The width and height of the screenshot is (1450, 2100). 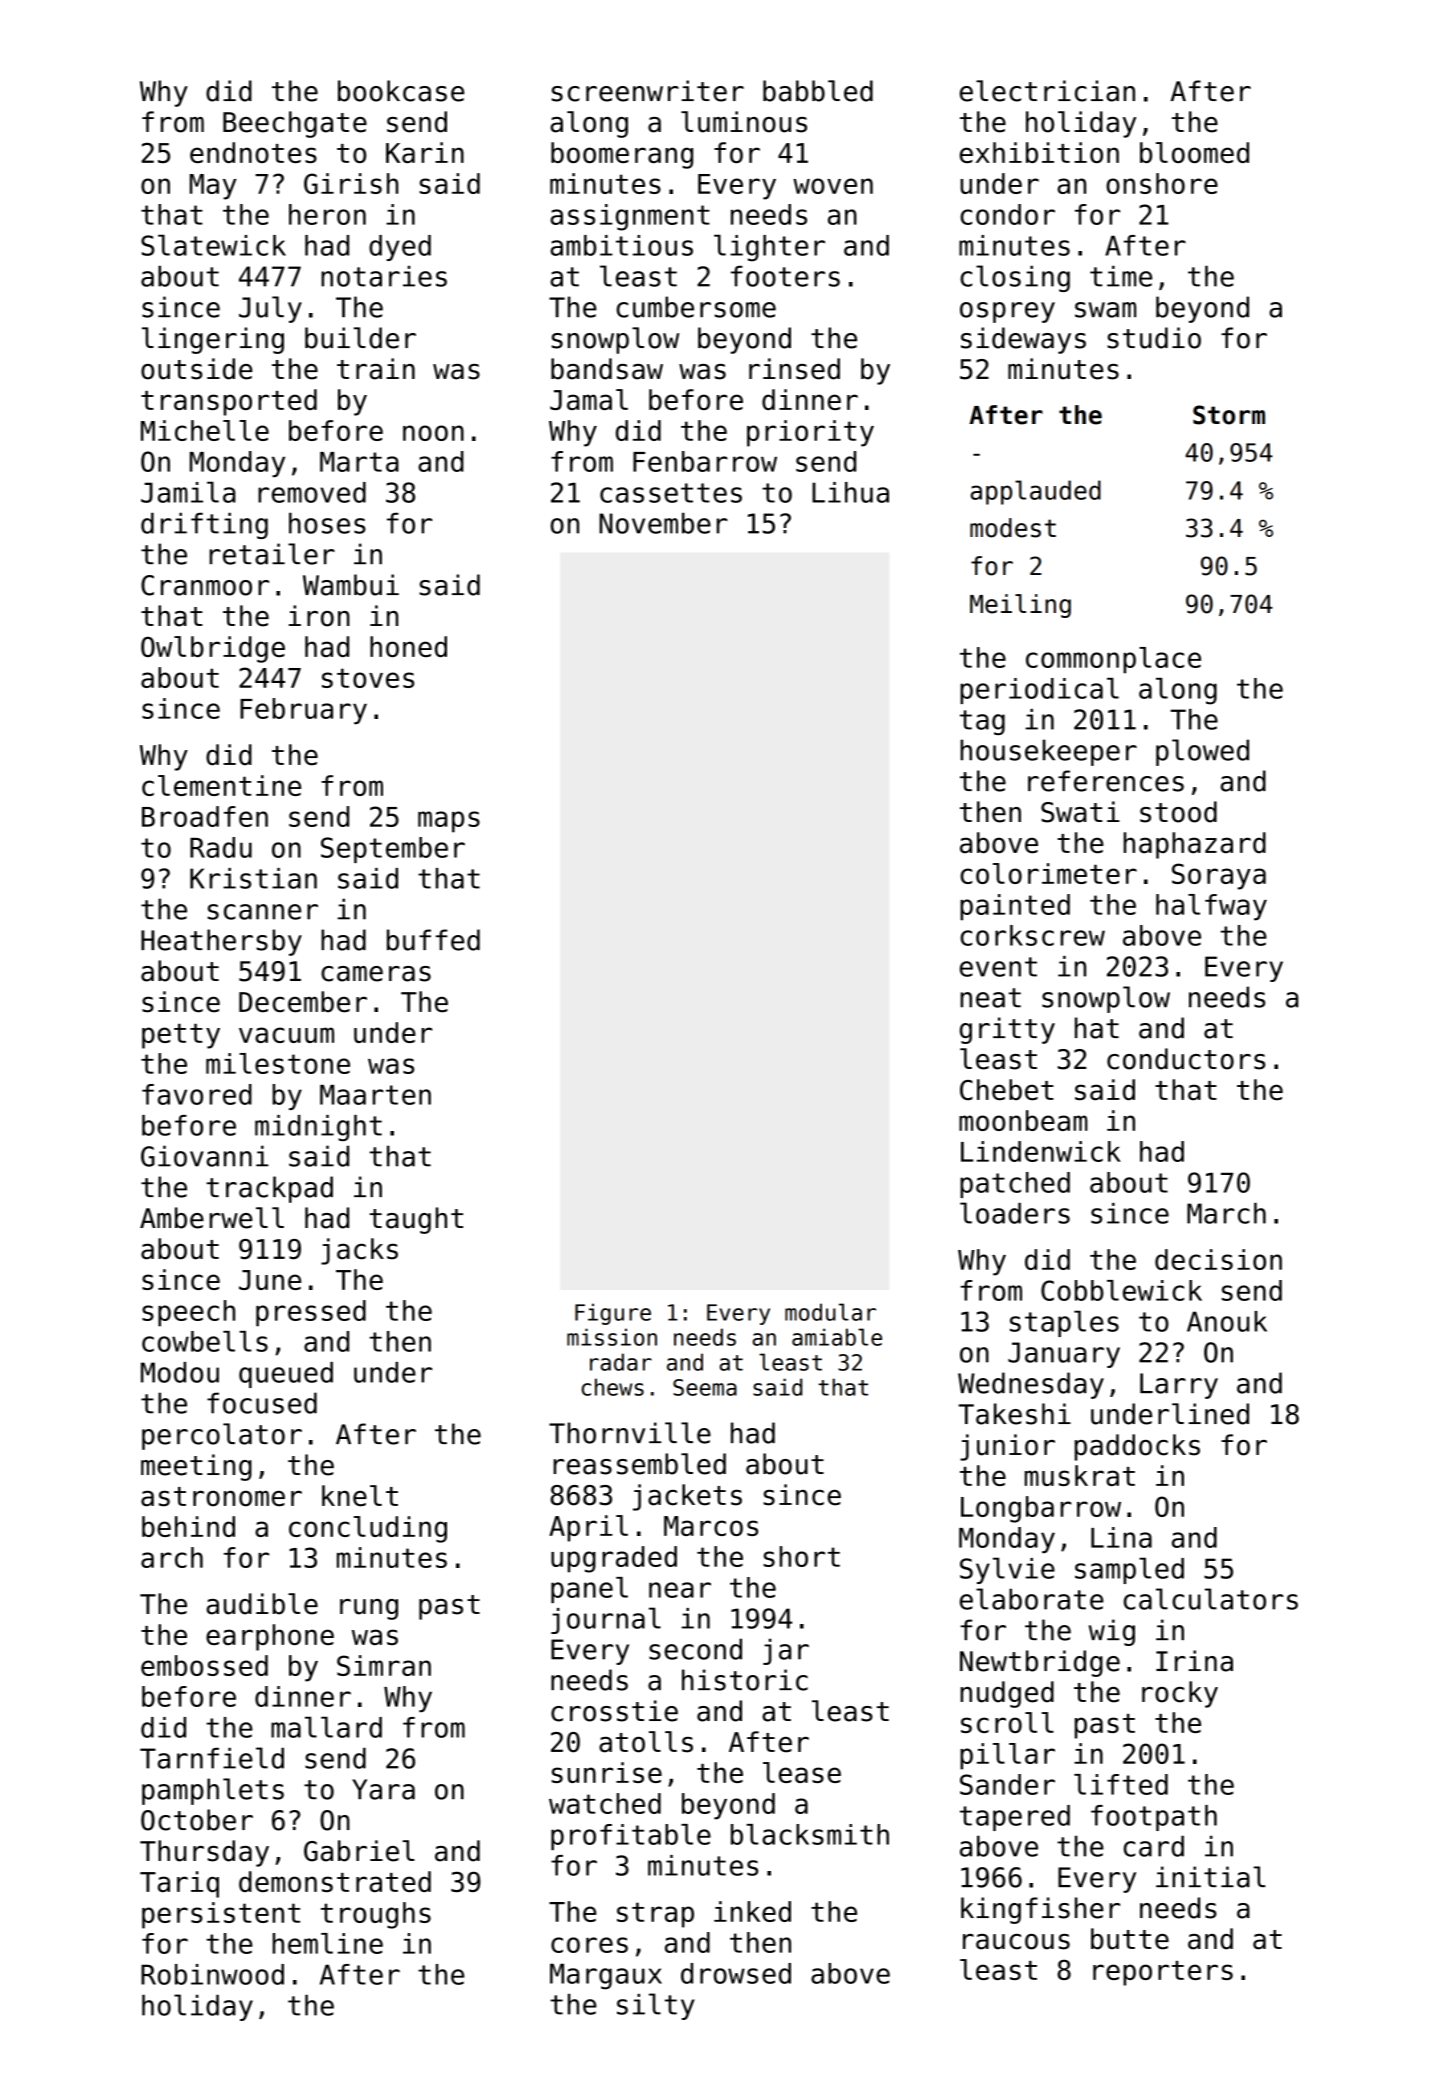 What do you see at coordinates (1218, 1259) in the screenshot?
I see `decision` at bounding box center [1218, 1259].
